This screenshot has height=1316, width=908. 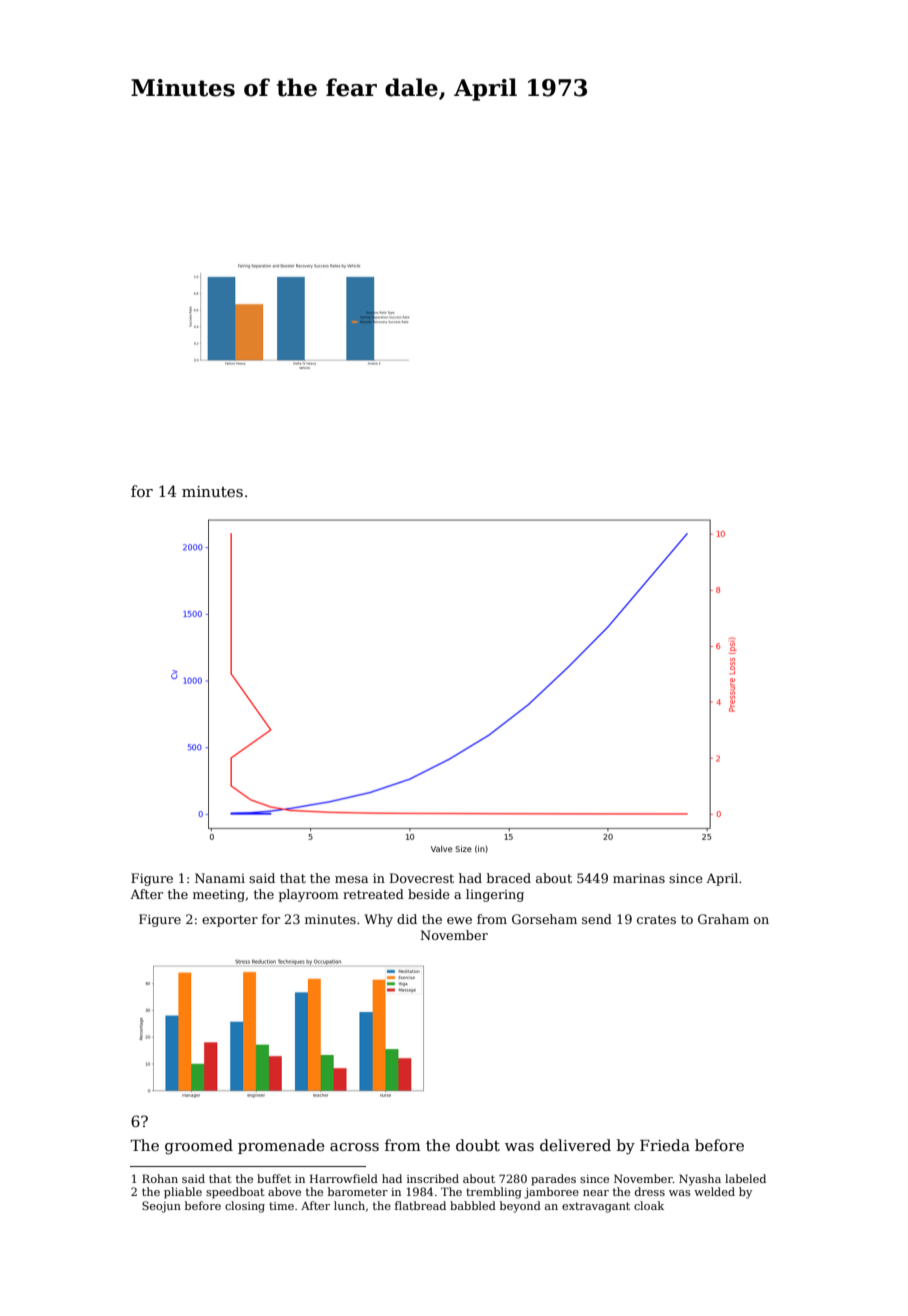 What do you see at coordinates (281, 1146) in the screenshot?
I see `promenade` at bounding box center [281, 1146].
